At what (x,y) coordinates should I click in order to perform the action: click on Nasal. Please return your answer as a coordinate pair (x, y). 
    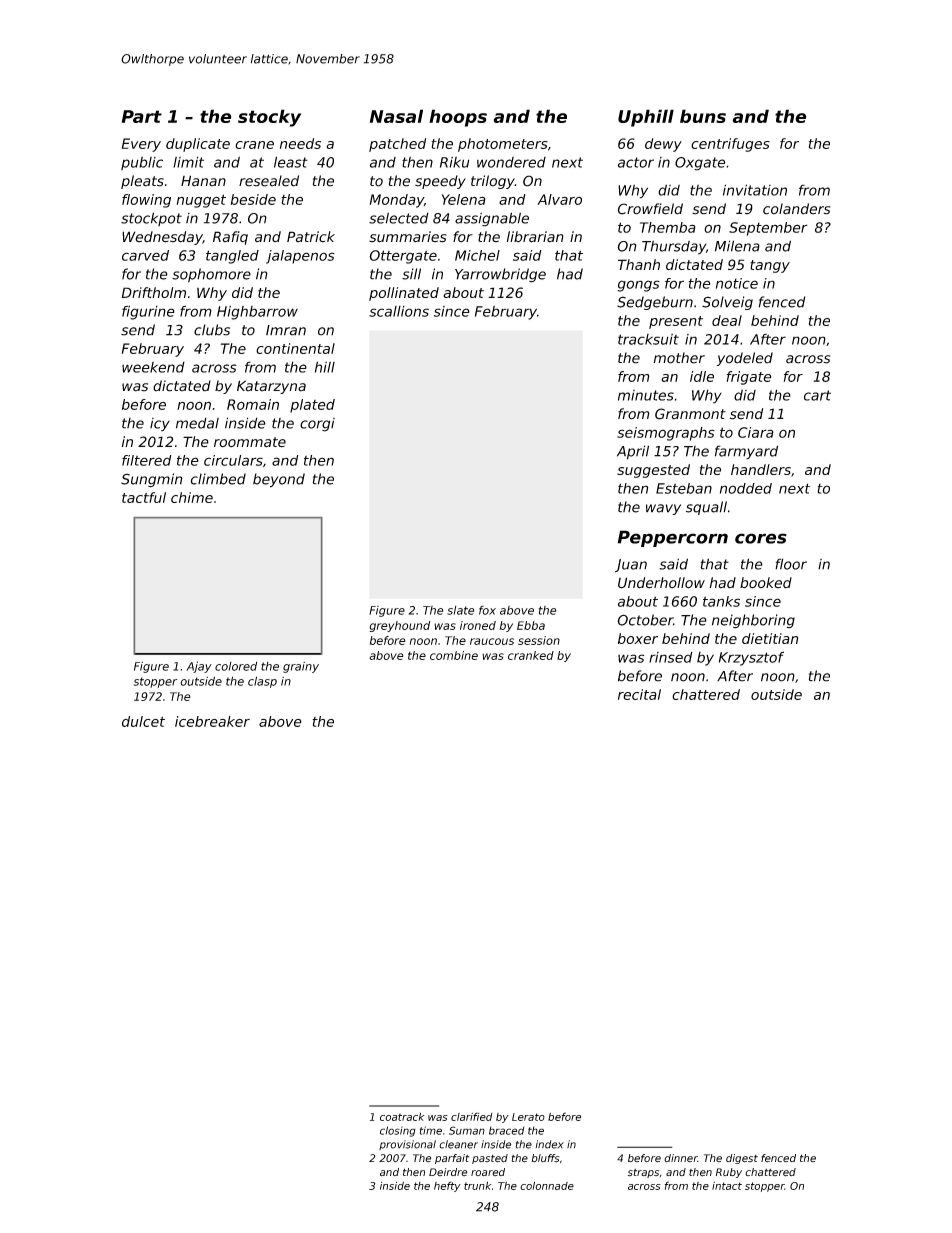
    Looking at the image, I should click on (396, 116).
